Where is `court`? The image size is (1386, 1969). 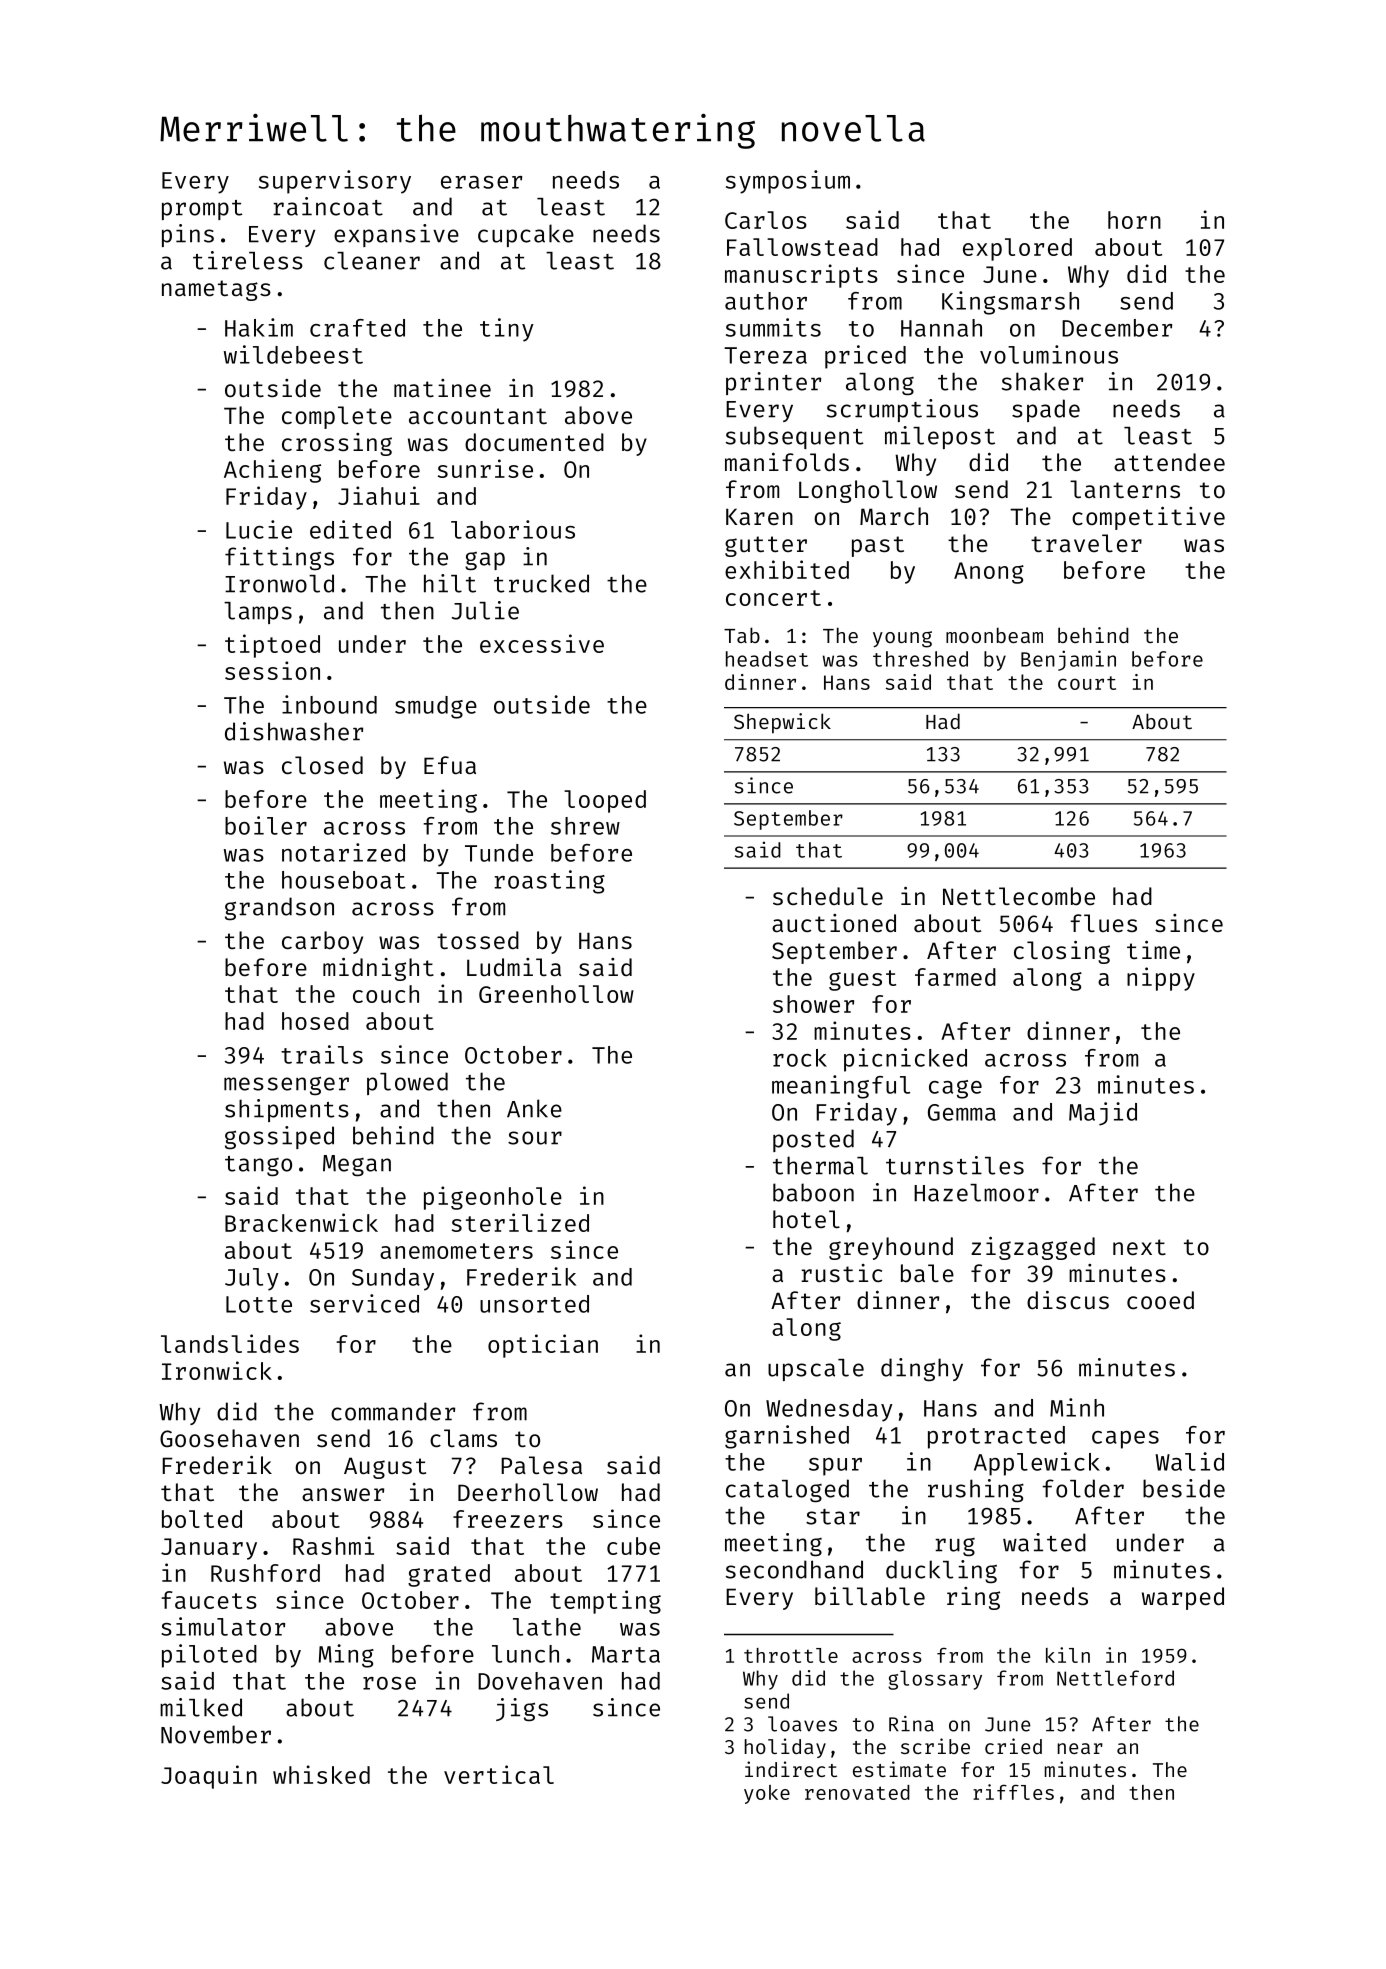 court is located at coordinates (1087, 683).
